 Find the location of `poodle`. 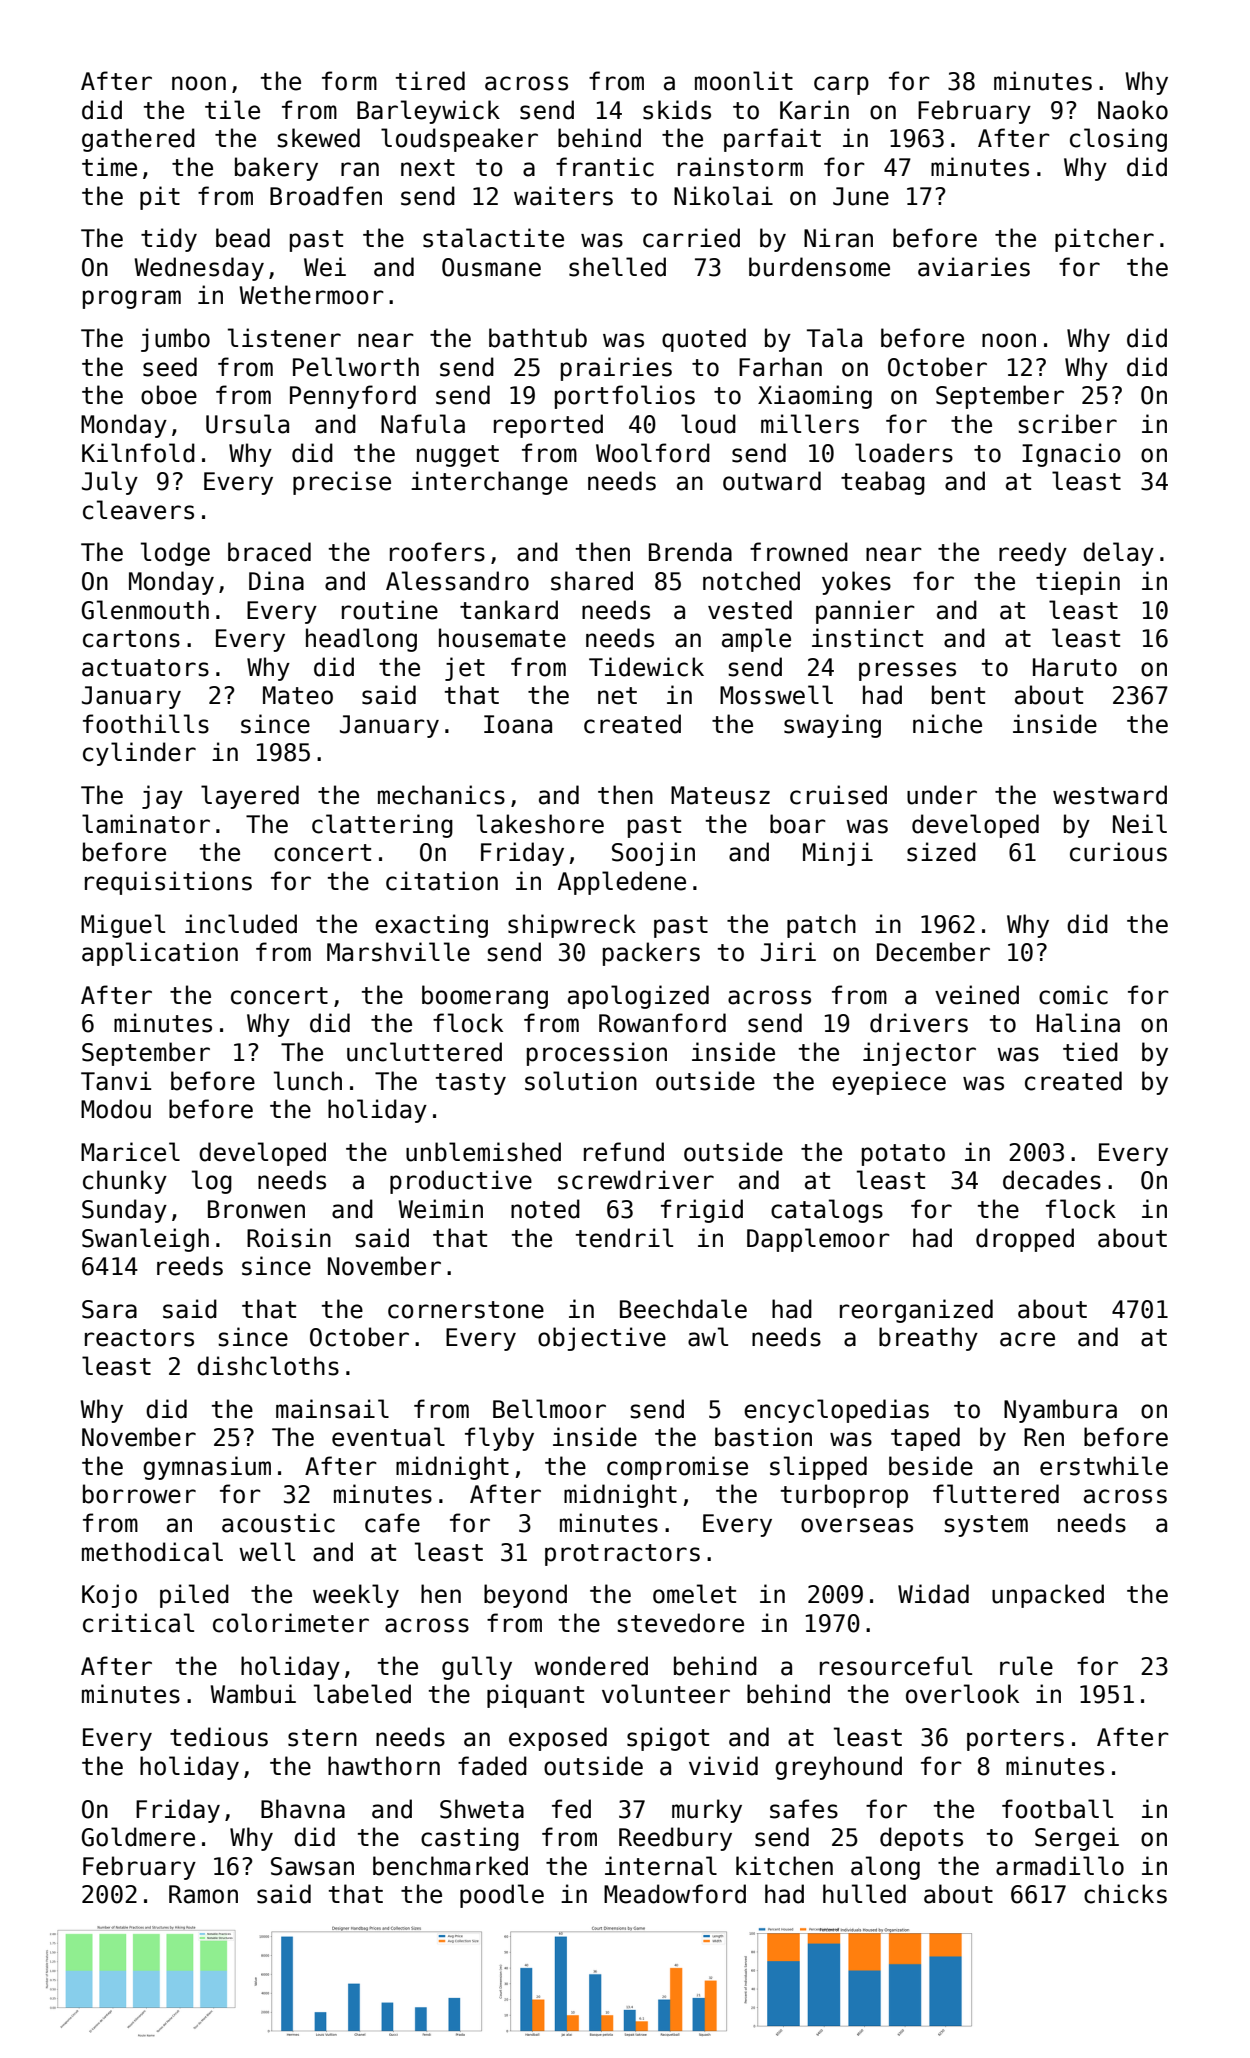

poodle is located at coordinates (502, 1896).
